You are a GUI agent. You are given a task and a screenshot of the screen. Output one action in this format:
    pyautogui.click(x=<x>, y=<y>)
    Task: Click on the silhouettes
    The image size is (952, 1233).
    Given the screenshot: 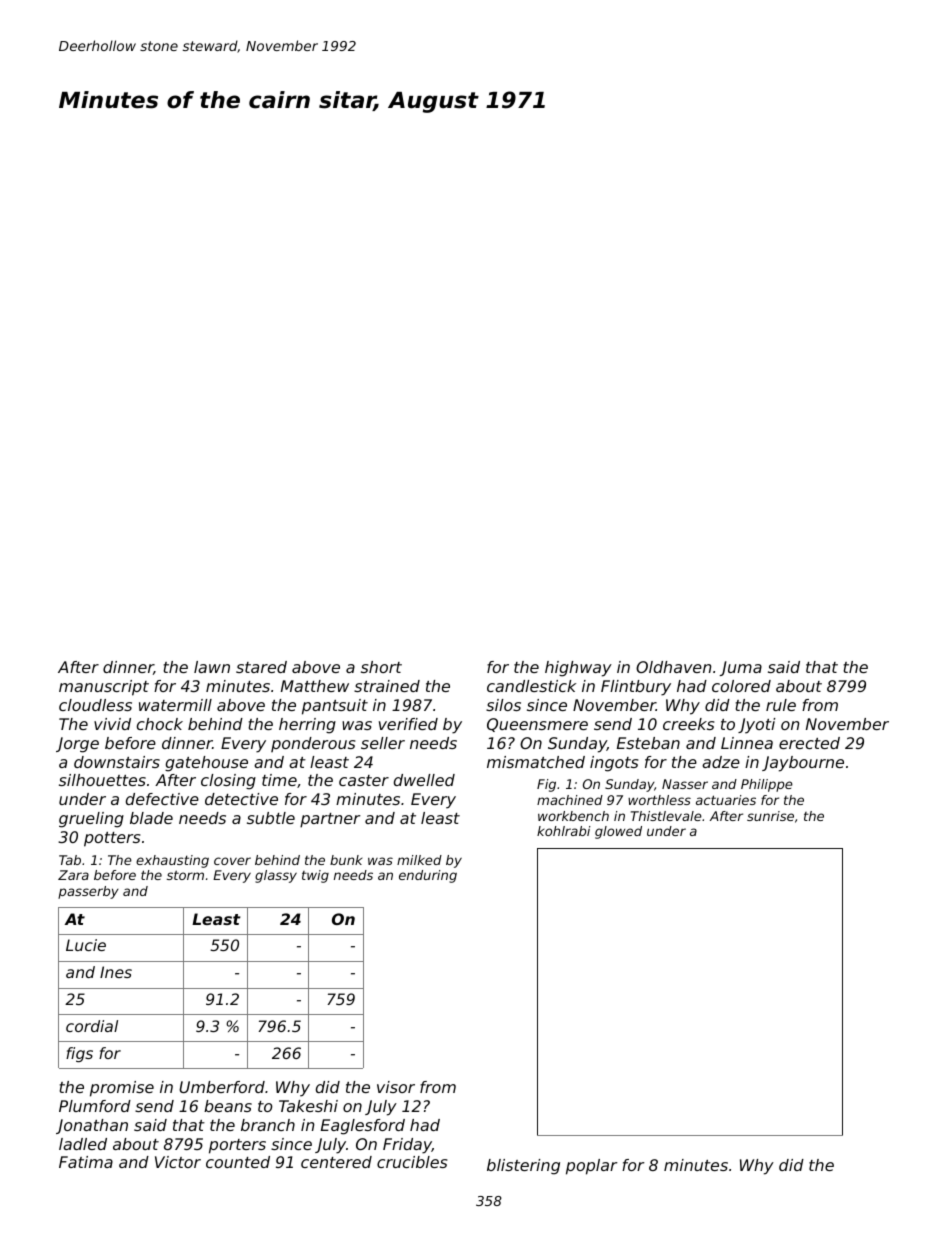 What is the action you would take?
    pyautogui.click(x=102, y=780)
